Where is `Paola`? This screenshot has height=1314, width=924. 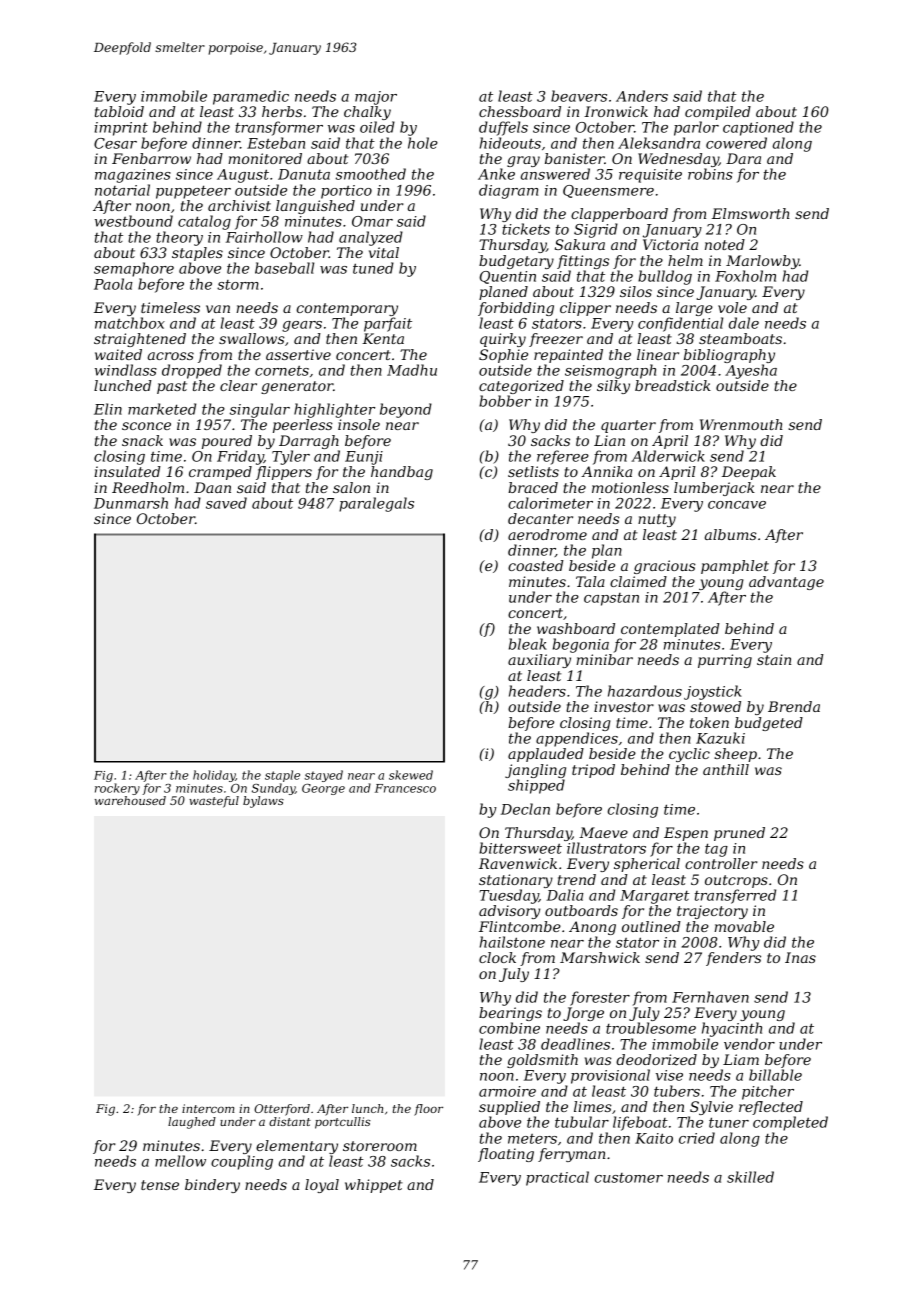
Paola is located at coordinates (113, 284).
